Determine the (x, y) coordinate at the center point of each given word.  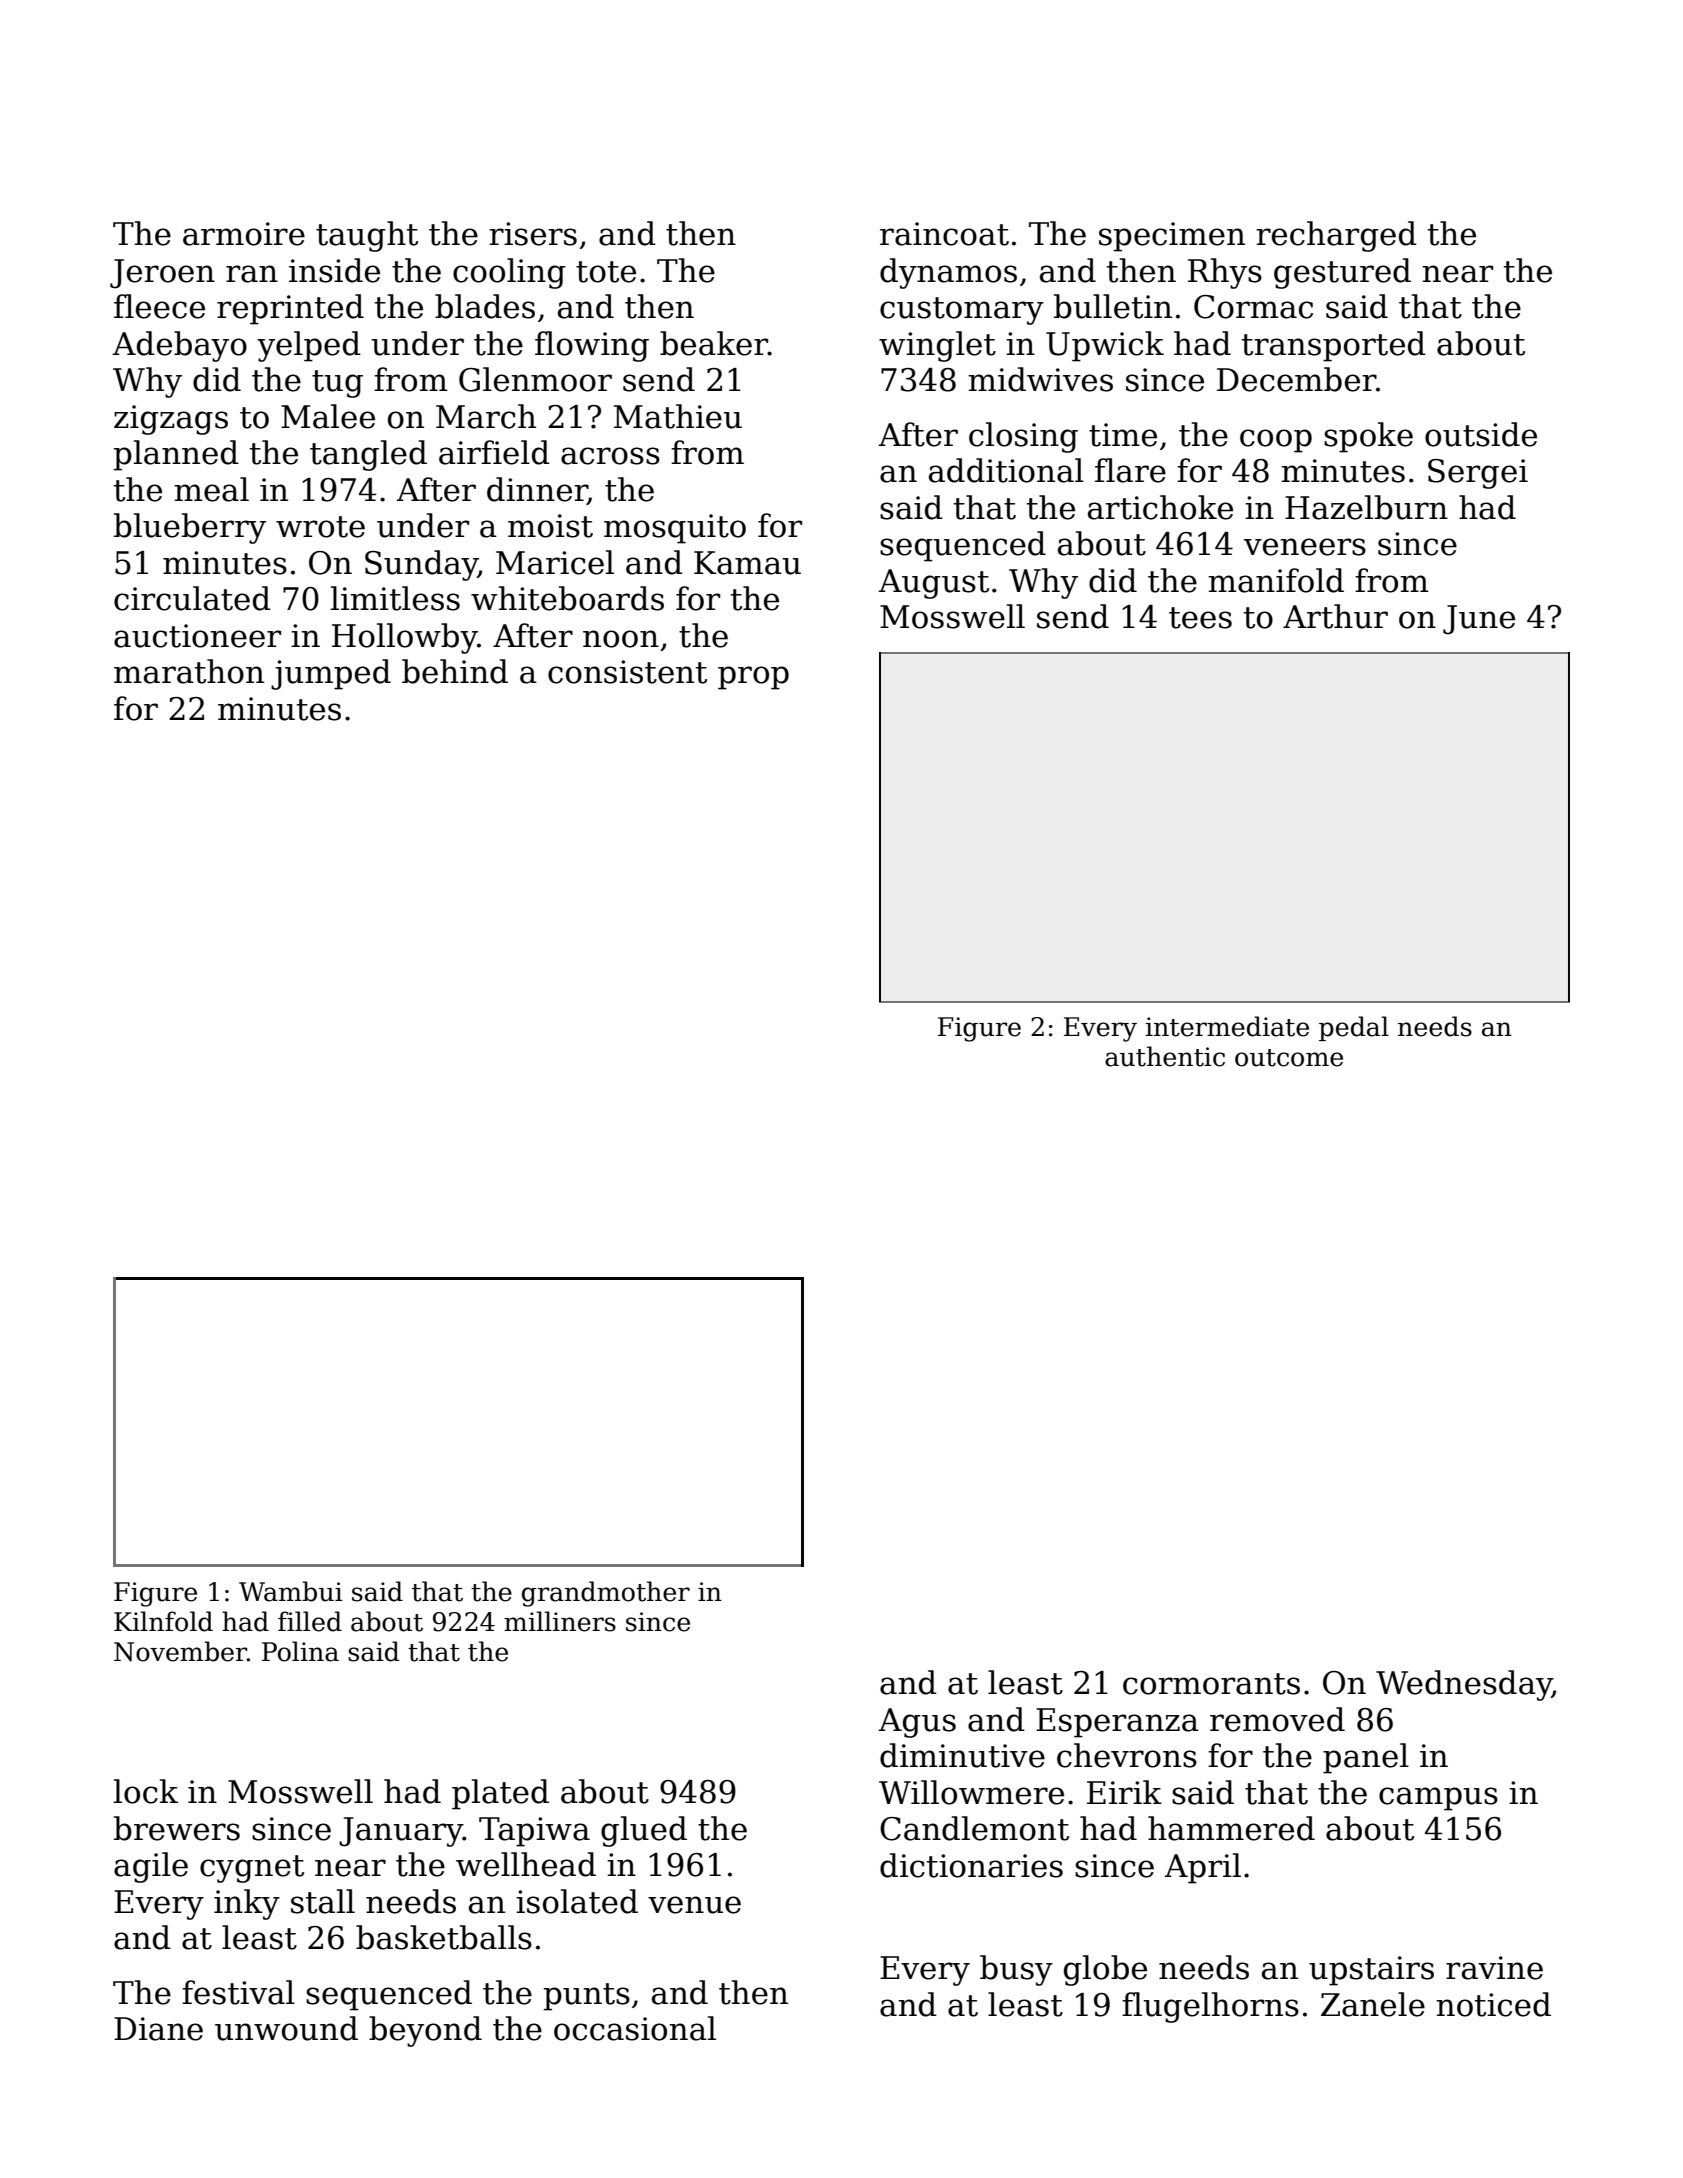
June (1479, 620)
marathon (189, 671)
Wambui (291, 1591)
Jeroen (162, 274)
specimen (1172, 237)
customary (962, 311)
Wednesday (1464, 1685)
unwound (286, 2028)
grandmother (606, 1594)
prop (753, 678)
